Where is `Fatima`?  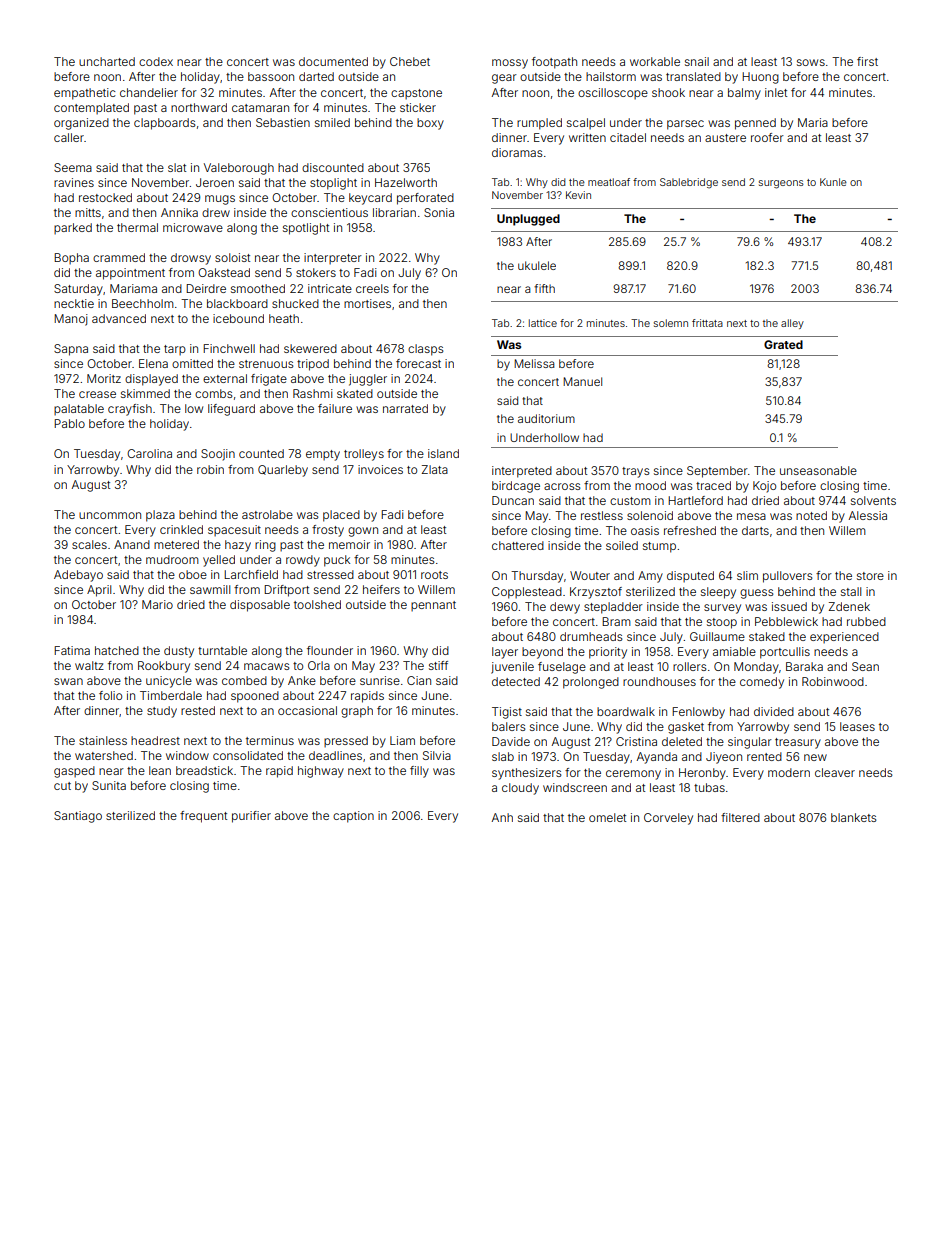
Fatima is located at coordinates (72, 650).
